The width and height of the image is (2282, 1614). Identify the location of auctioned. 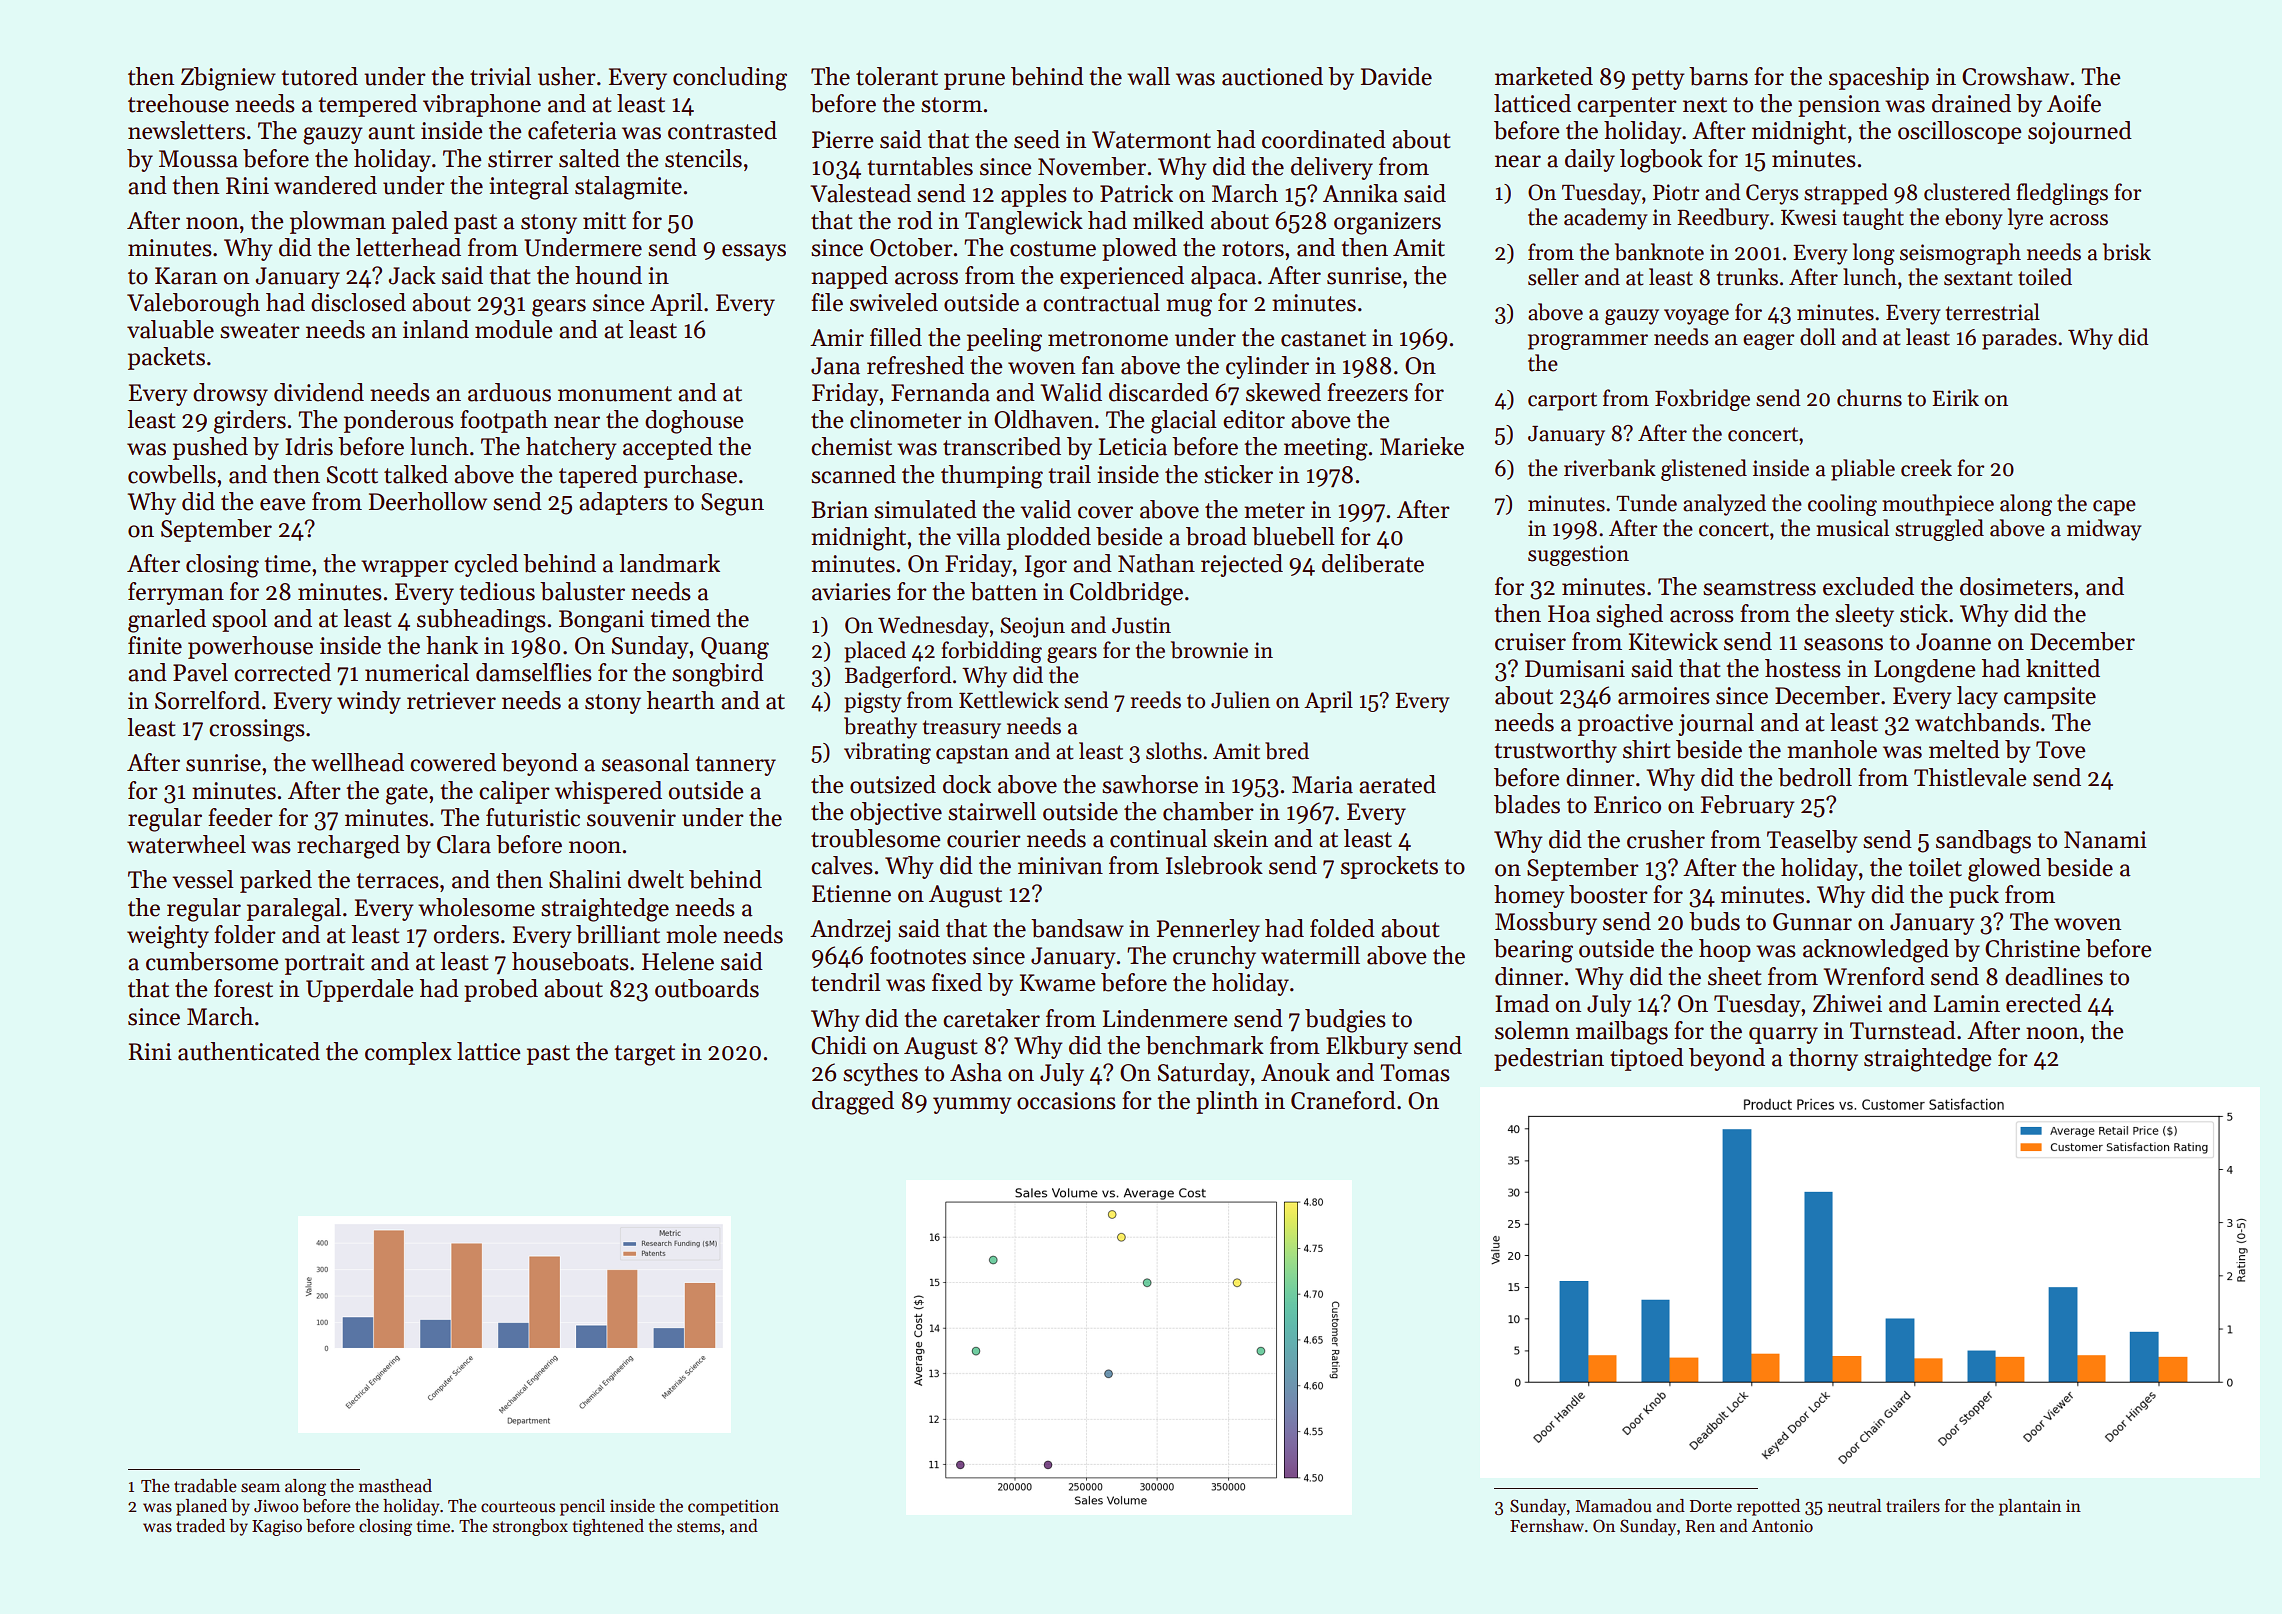
(1272, 76).
